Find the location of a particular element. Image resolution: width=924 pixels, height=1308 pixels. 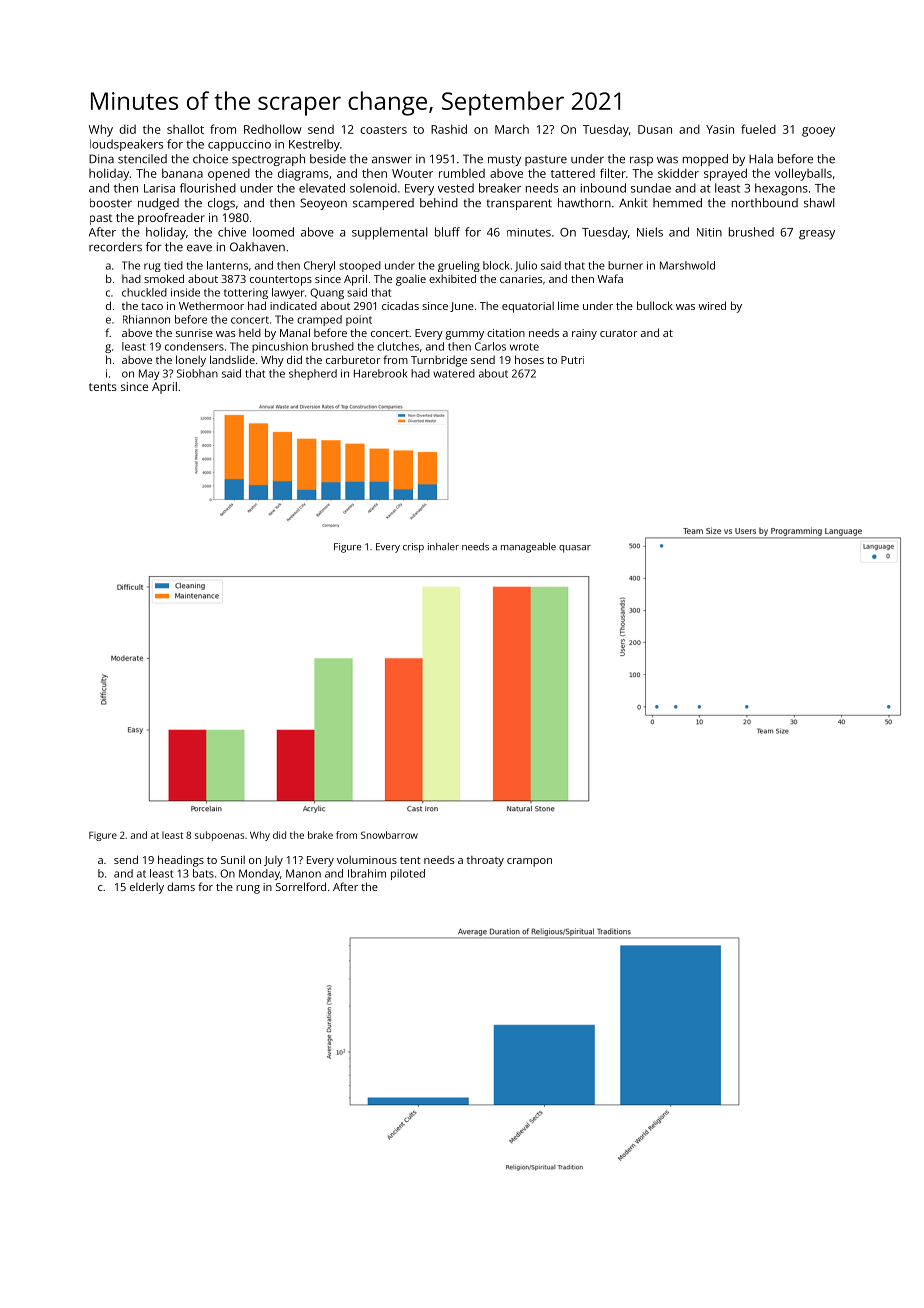

Turnbridge is located at coordinates (439, 361).
